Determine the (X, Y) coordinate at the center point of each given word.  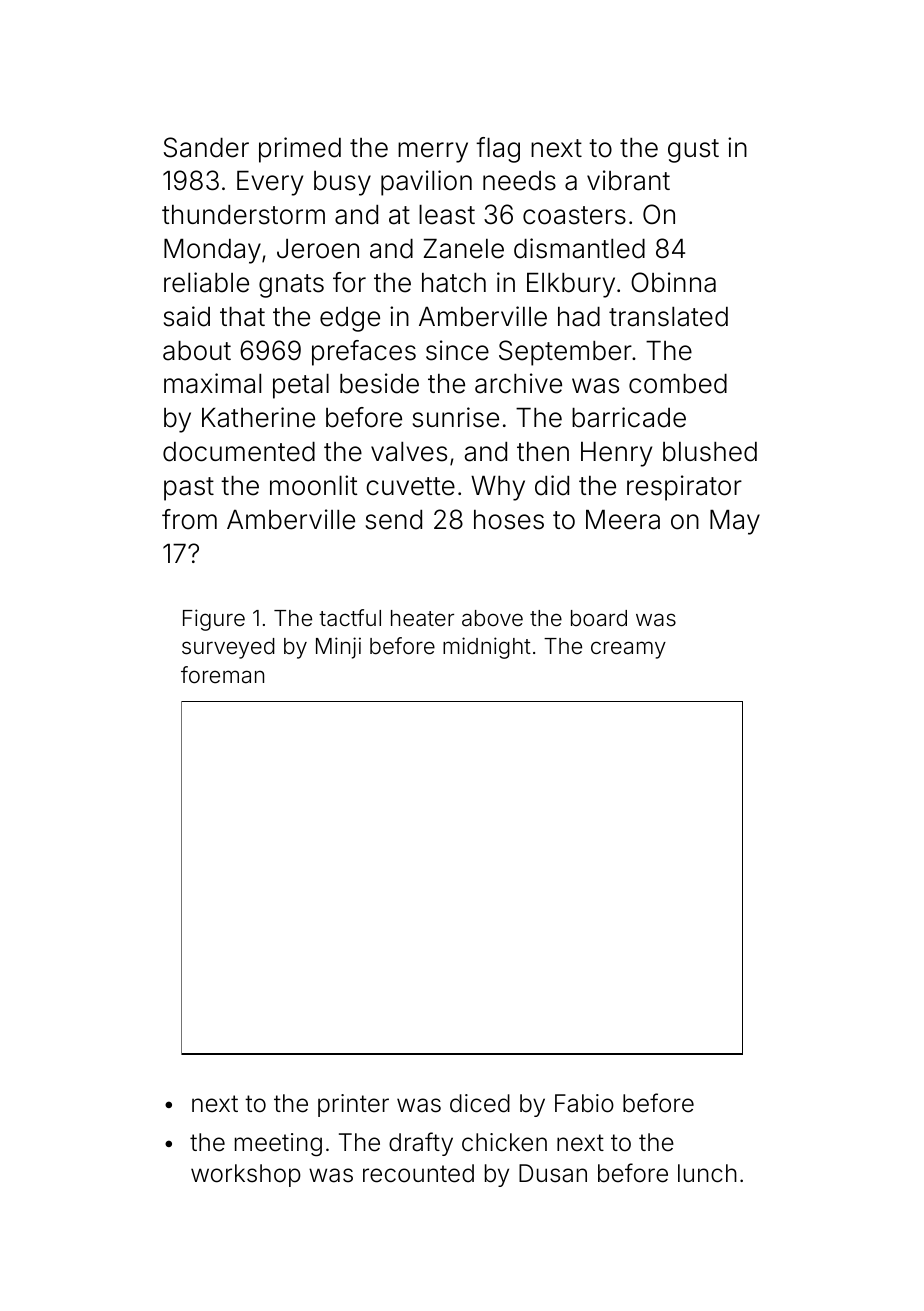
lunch (707, 1173)
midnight (487, 648)
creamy (628, 650)
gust (693, 151)
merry (433, 152)
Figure (214, 620)
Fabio (584, 1103)
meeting (278, 1144)
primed (300, 150)
